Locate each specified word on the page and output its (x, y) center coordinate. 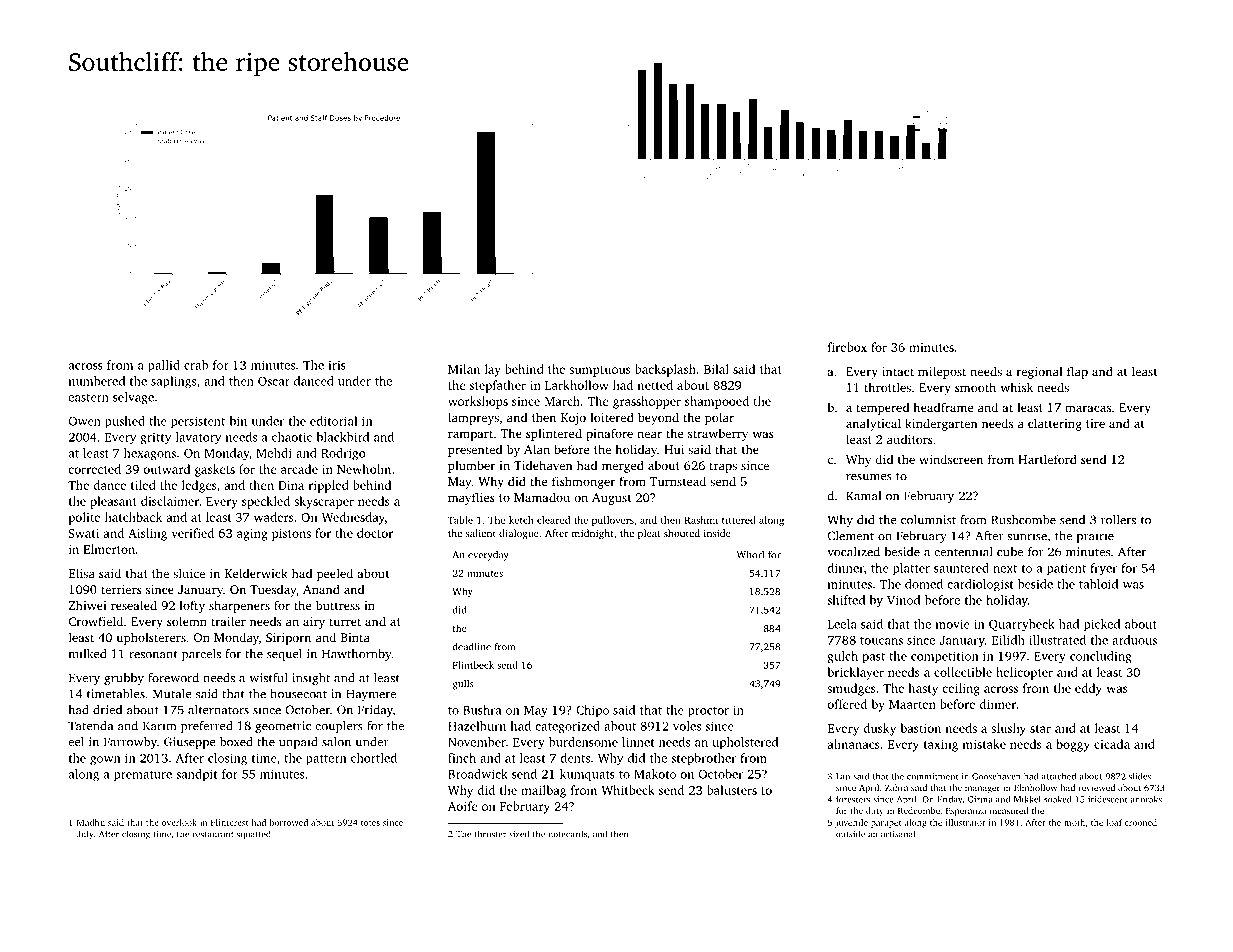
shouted (682, 533)
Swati (83, 533)
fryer (1103, 569)
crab (196, 365)
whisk (1017, 387)
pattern (326, 760)
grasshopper (647, 402)
